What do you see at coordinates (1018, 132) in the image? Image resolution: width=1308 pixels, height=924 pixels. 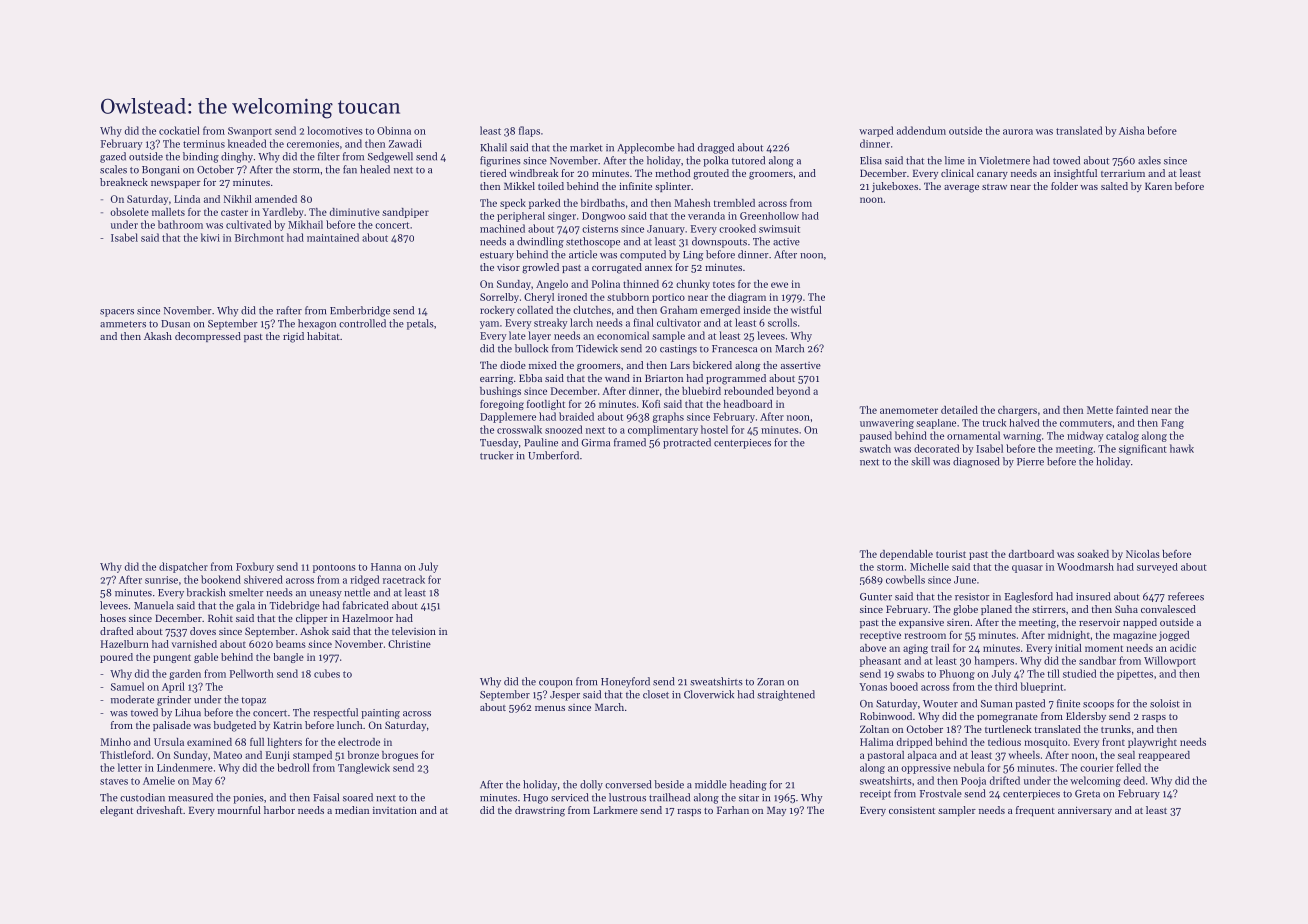 I see `aurora` at bounding box center [1018, 132].
